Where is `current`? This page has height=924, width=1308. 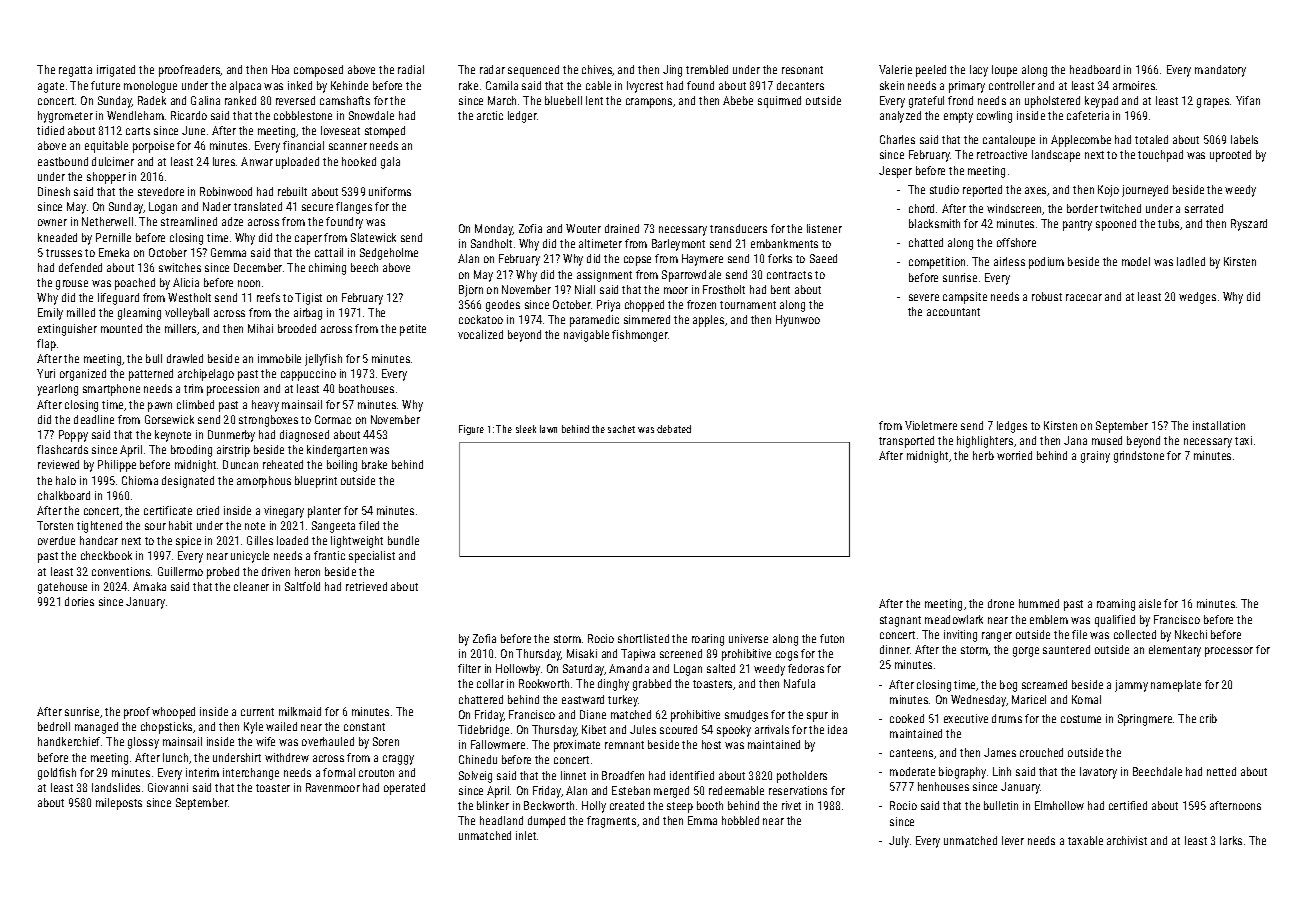
current is located at coordinates (257, 712).
